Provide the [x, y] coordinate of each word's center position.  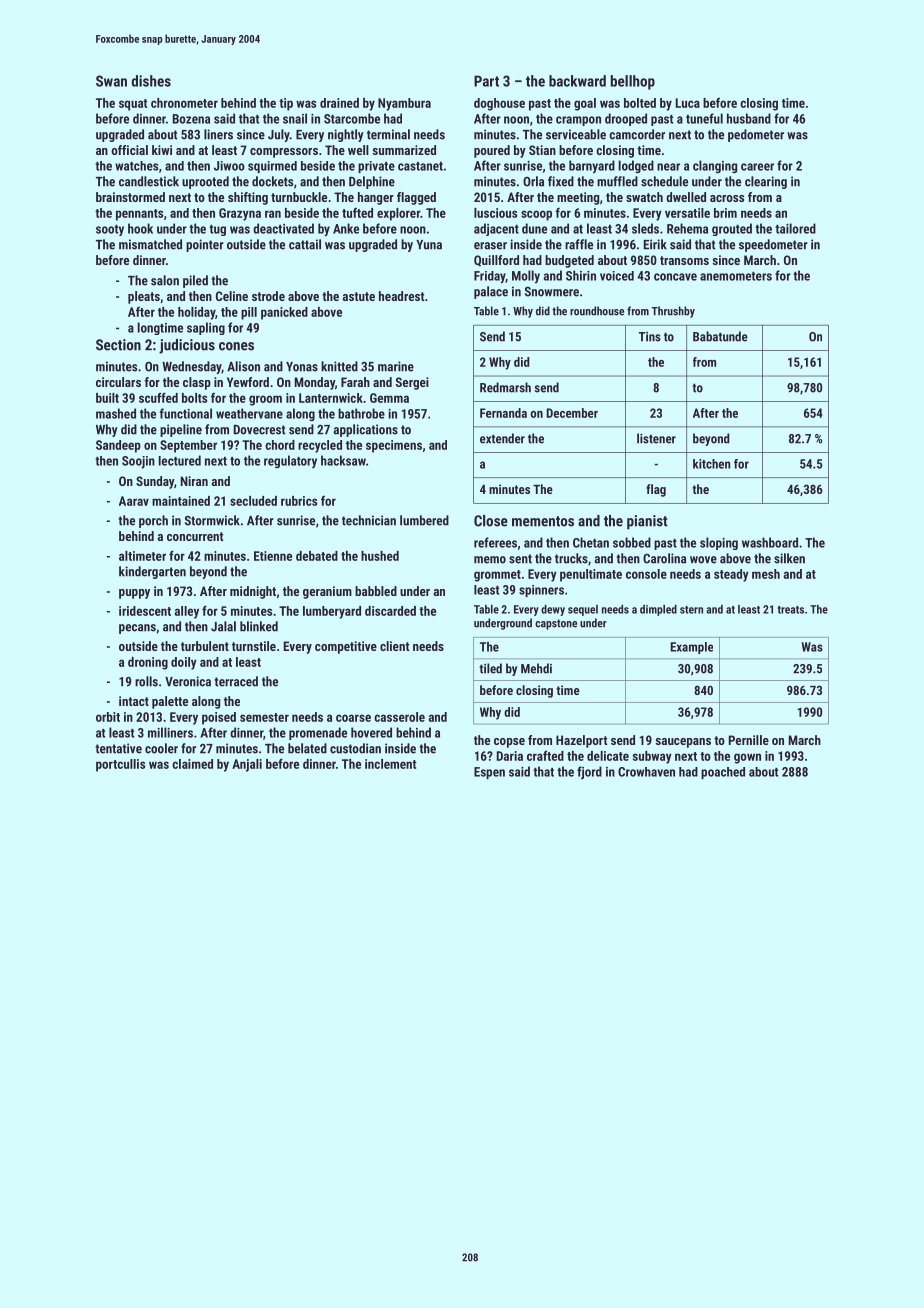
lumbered [424, 520]
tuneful [704, 118]
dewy [553, 610]
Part [486, 81]
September [188, 446]
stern [691, 610]
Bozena [191, 119]
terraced [236, 681]
